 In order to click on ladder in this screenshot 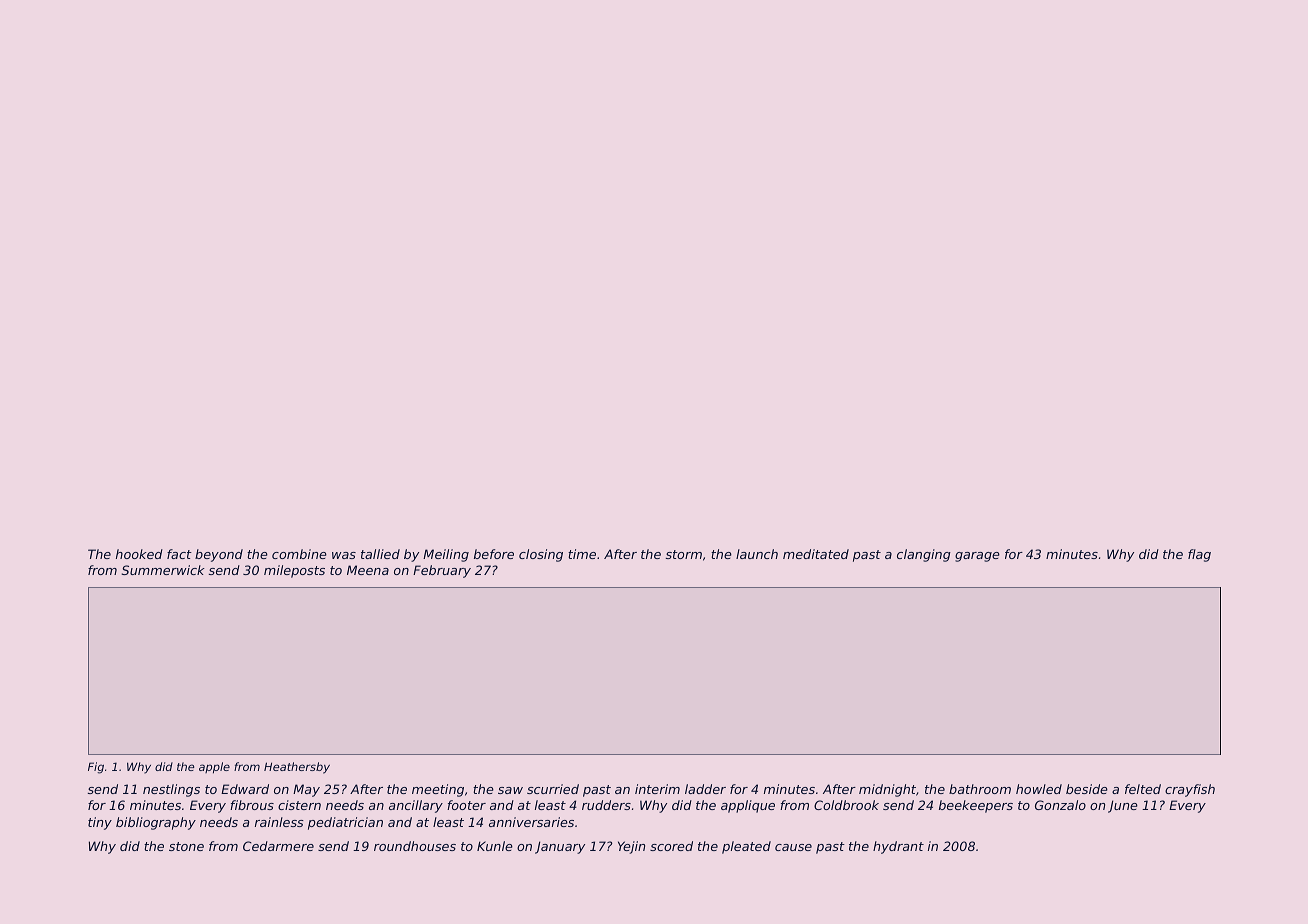, I will do `click(705, 789)`.
